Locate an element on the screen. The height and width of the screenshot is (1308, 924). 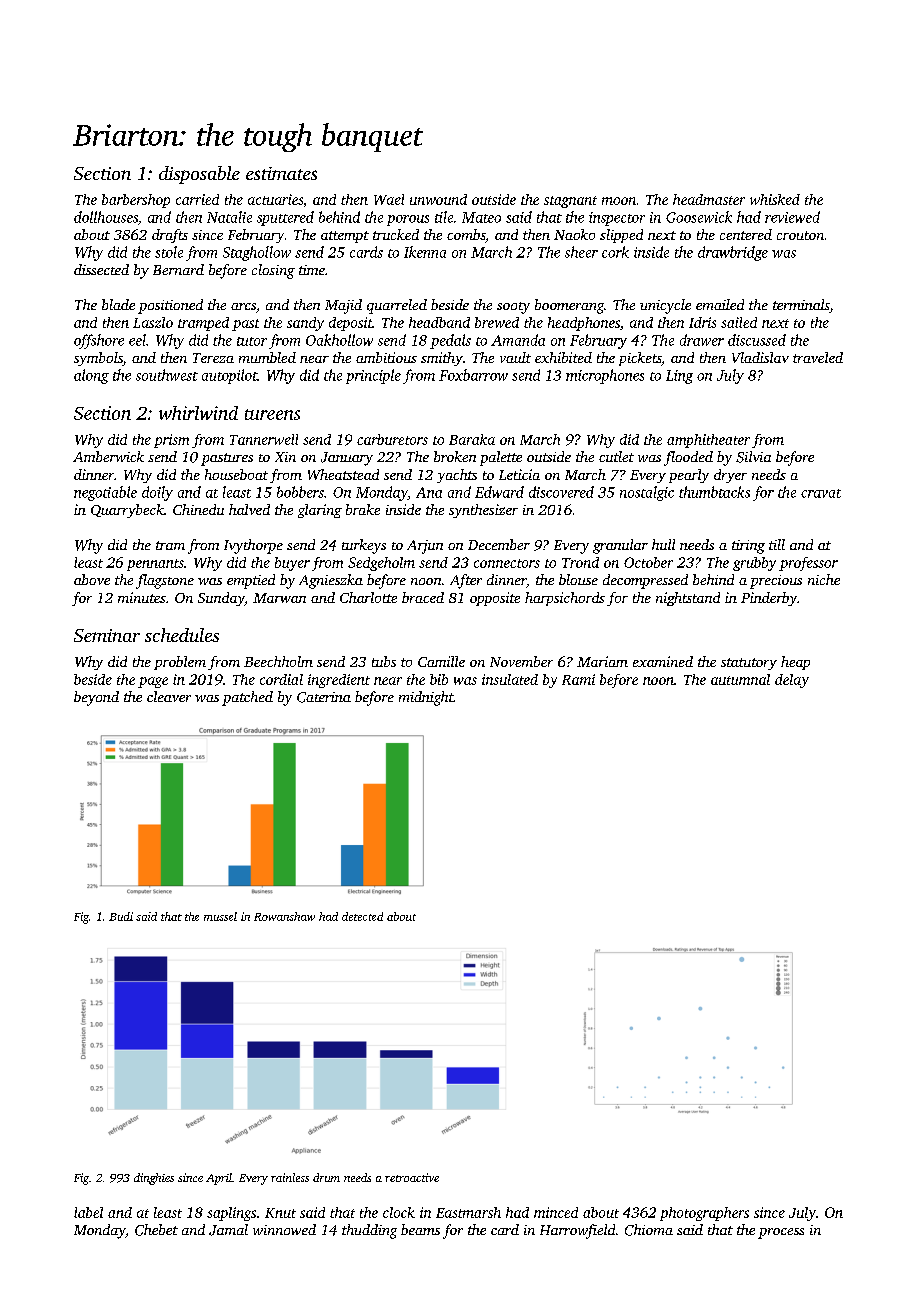
Beechholm is located at coordinates (278, 661).
